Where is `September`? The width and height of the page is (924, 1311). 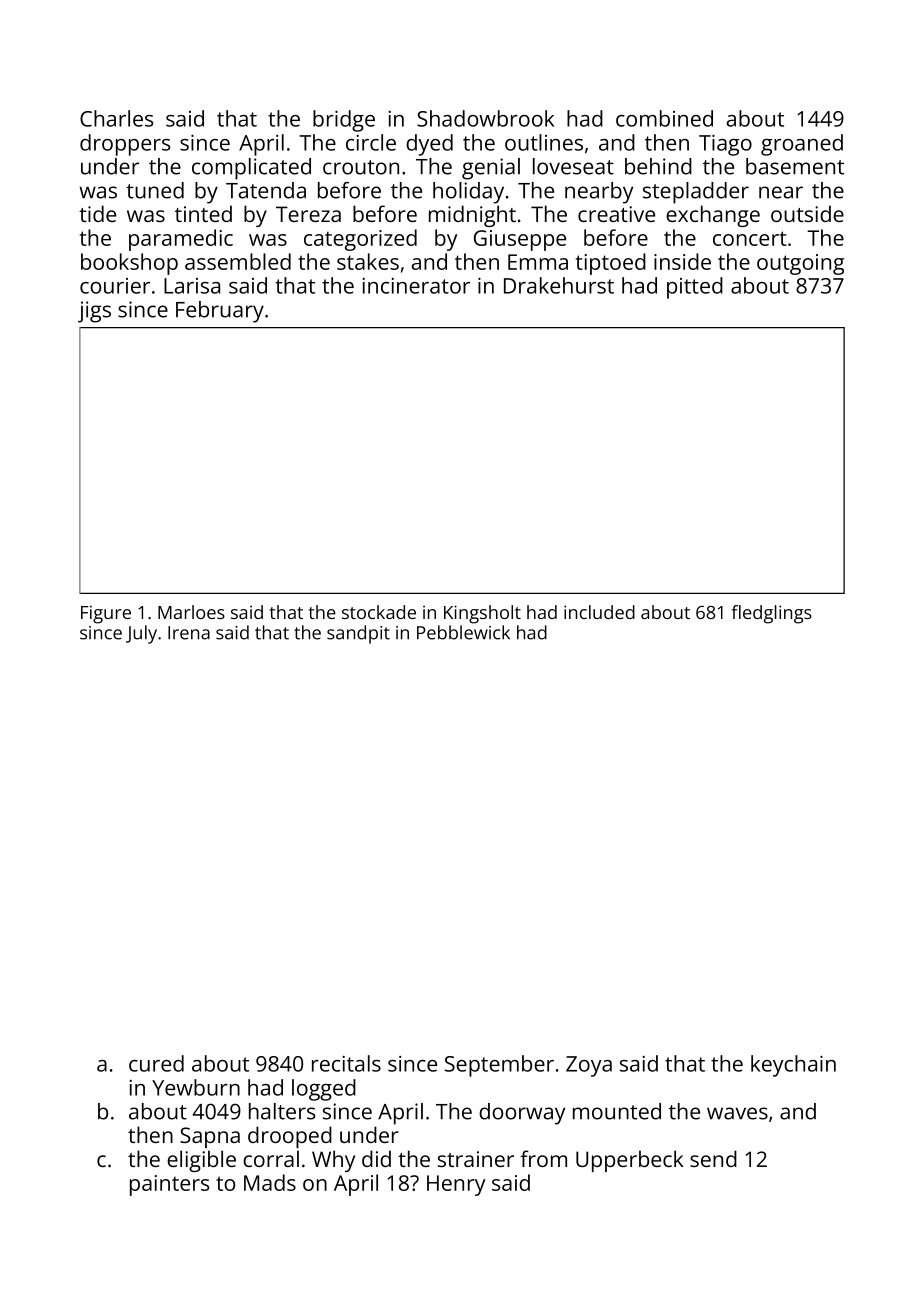 September is located at coordinates (499, 1066).
